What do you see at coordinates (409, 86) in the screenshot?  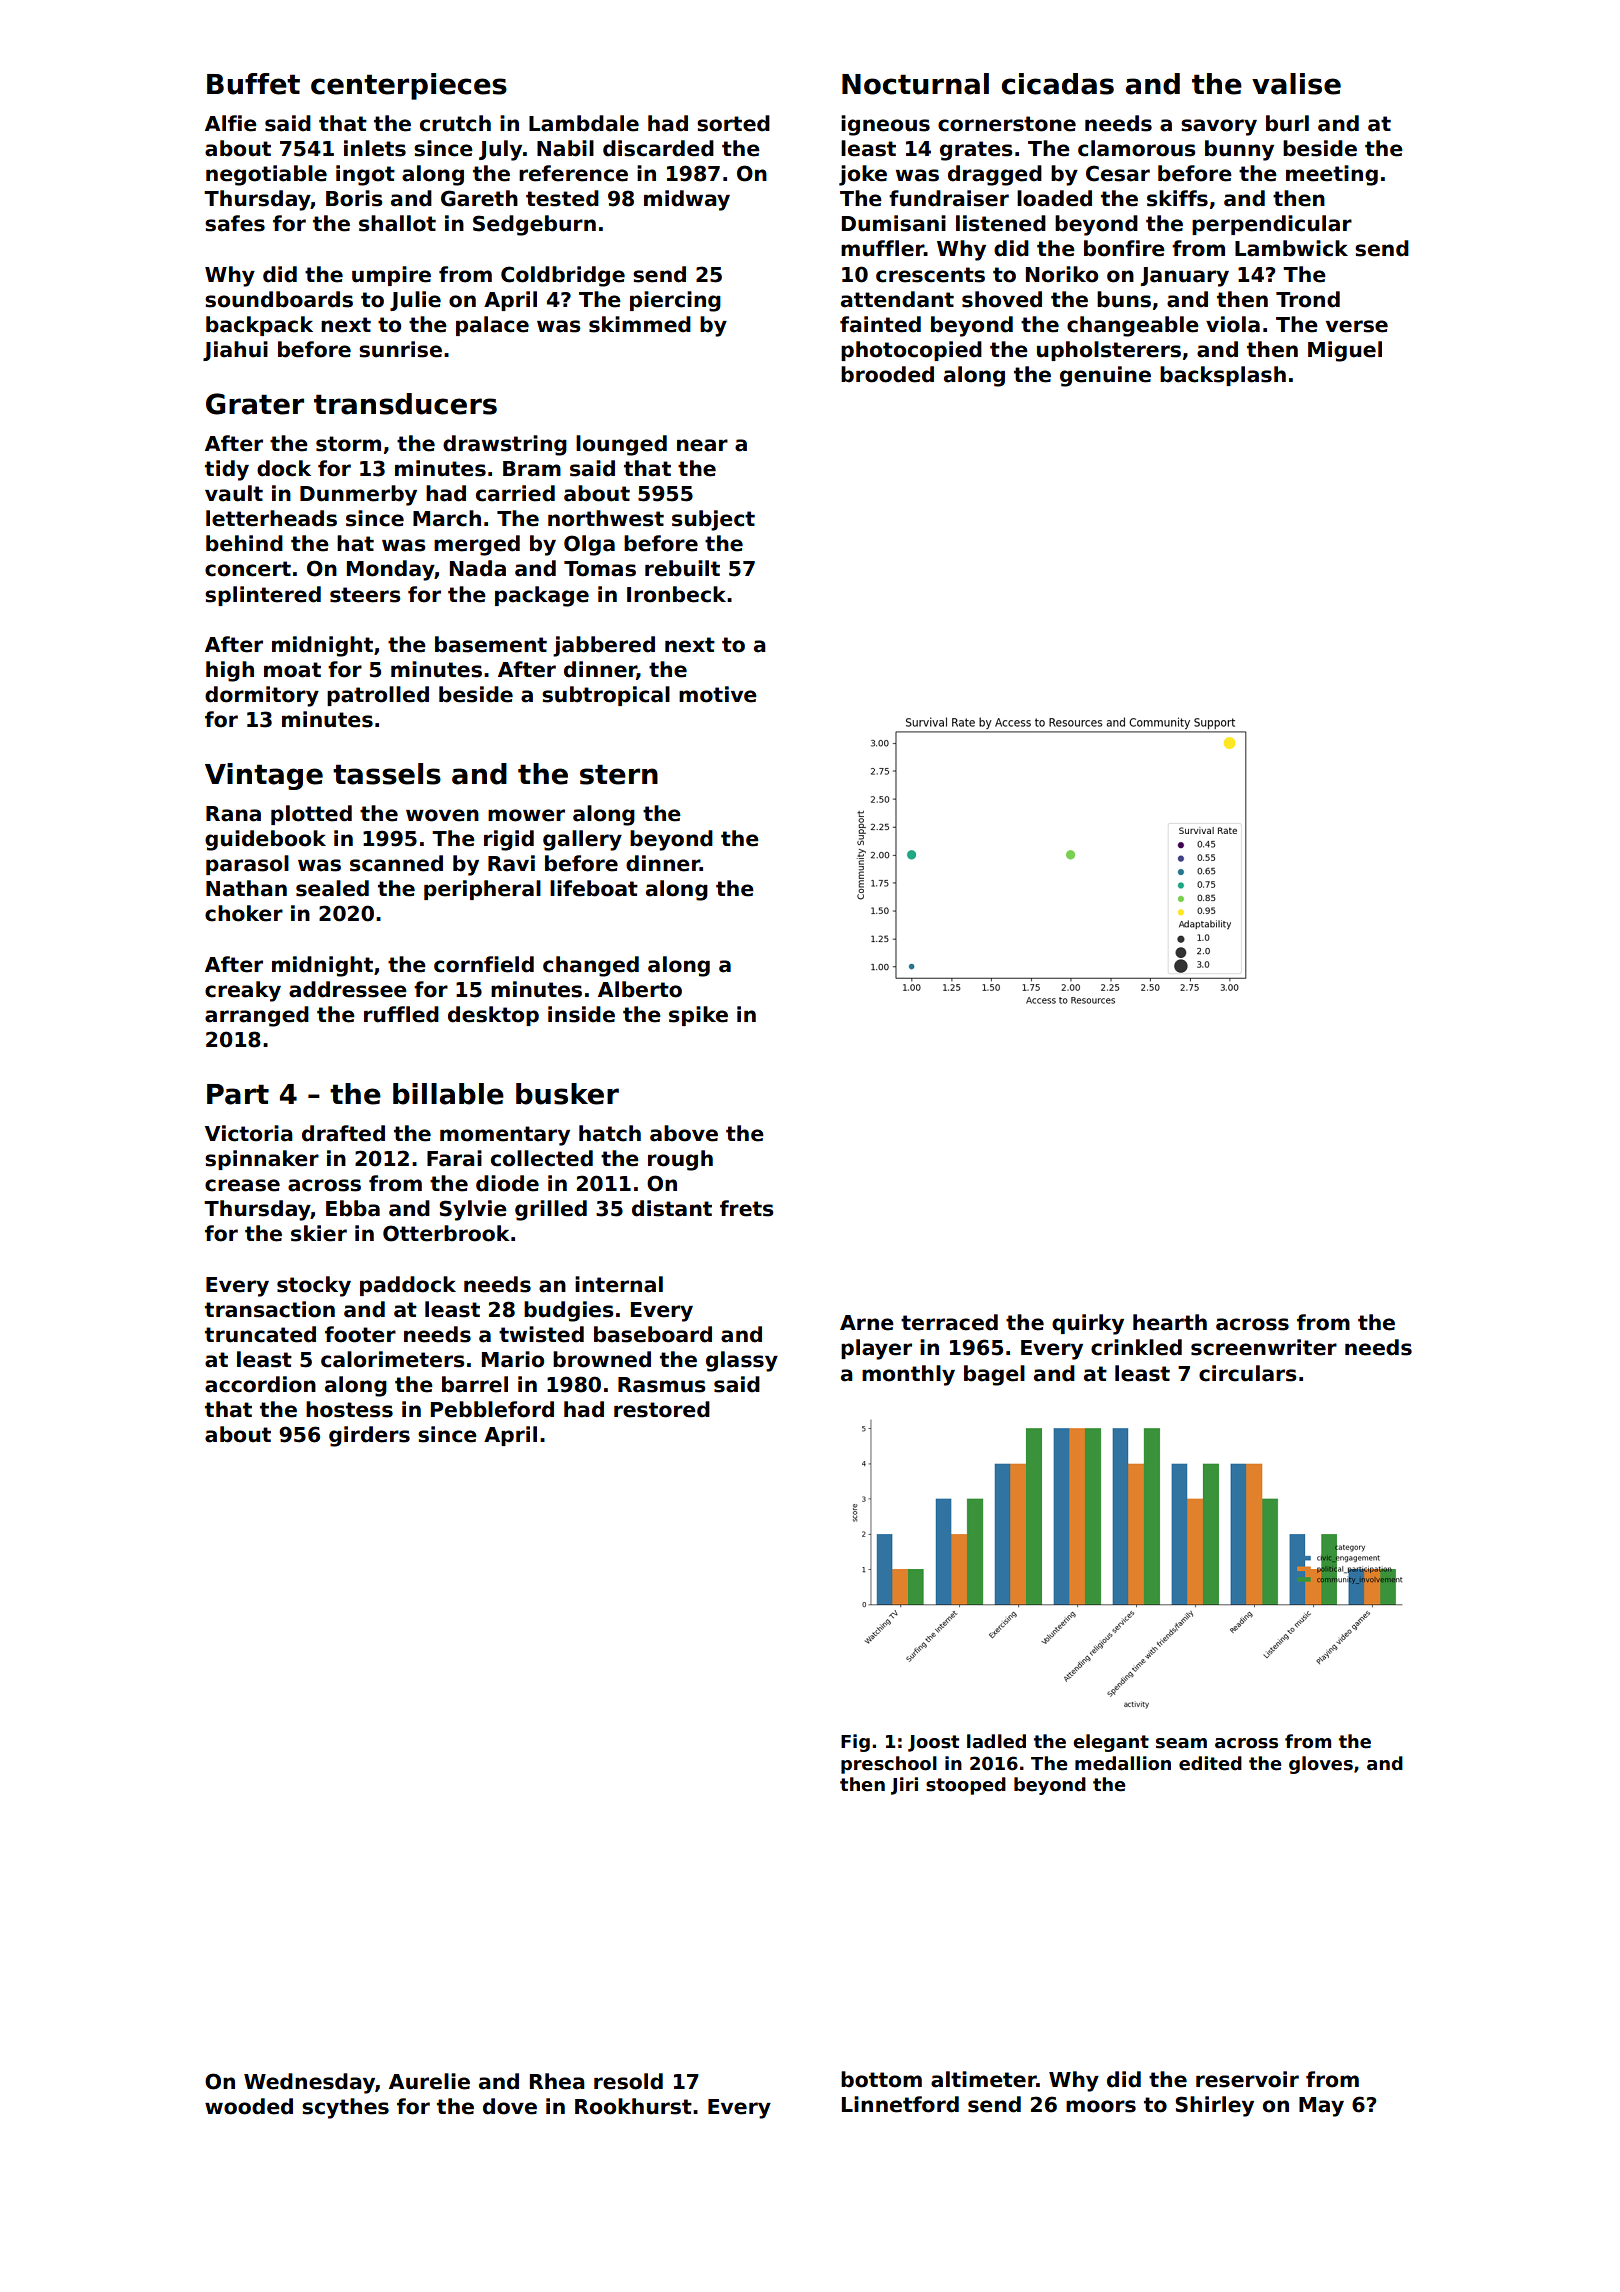 I see `centerpieces` at bounding box center [409, 86].
